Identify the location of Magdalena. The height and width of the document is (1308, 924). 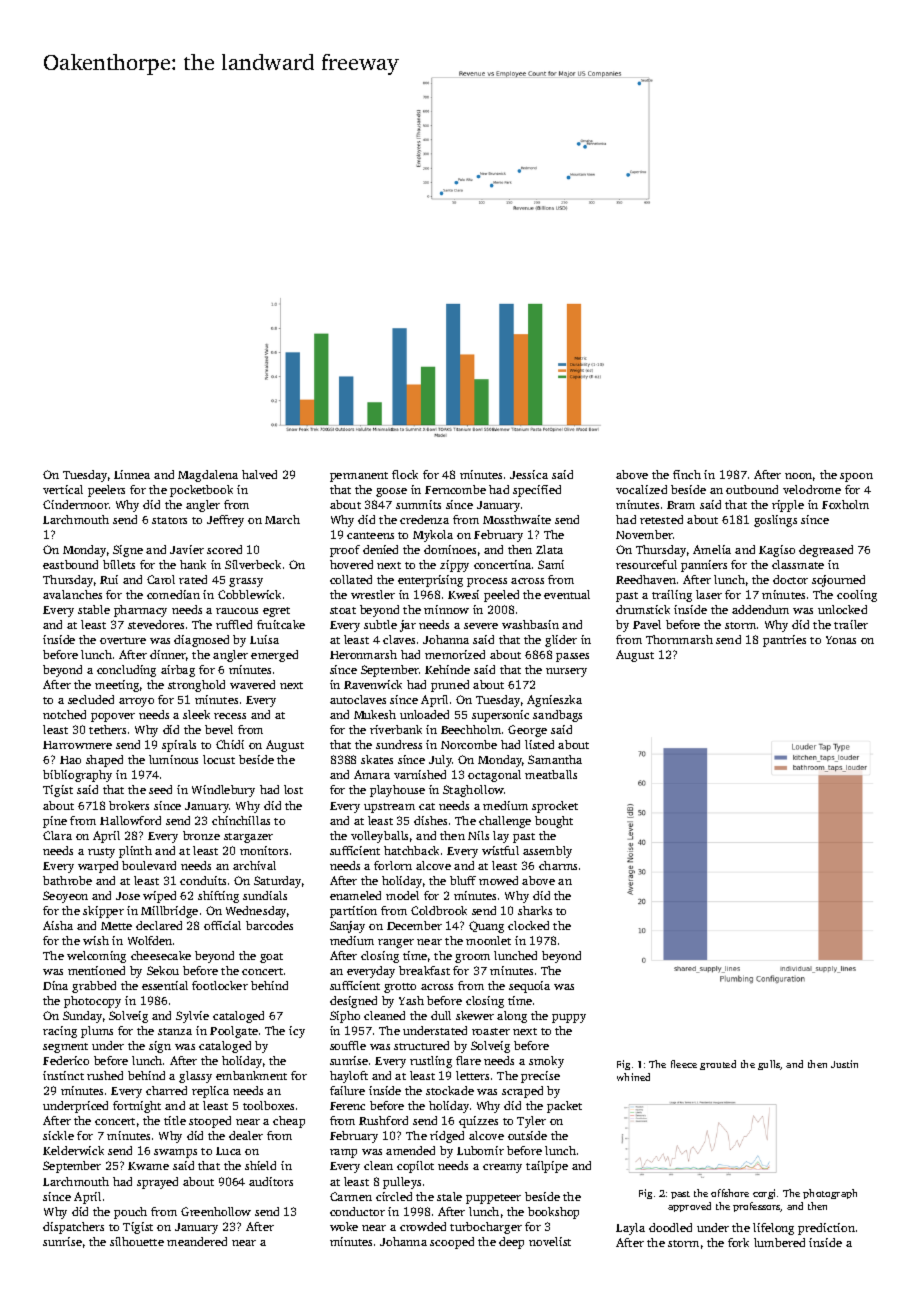
(208, 476).
